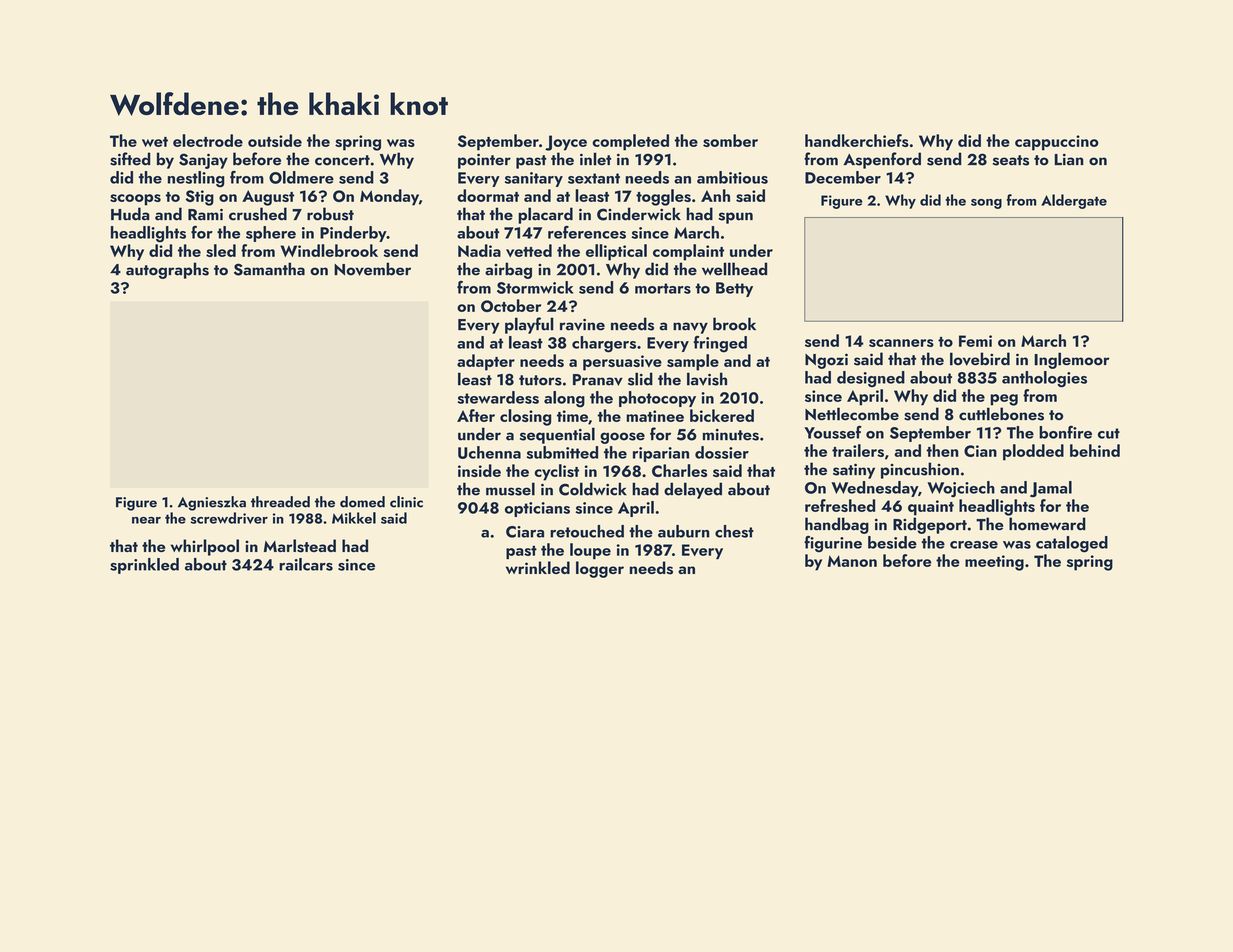 This page has width=1233, height=952. Describe the element at coordinates (155, 142) in the page. I see `wet` at that location.
